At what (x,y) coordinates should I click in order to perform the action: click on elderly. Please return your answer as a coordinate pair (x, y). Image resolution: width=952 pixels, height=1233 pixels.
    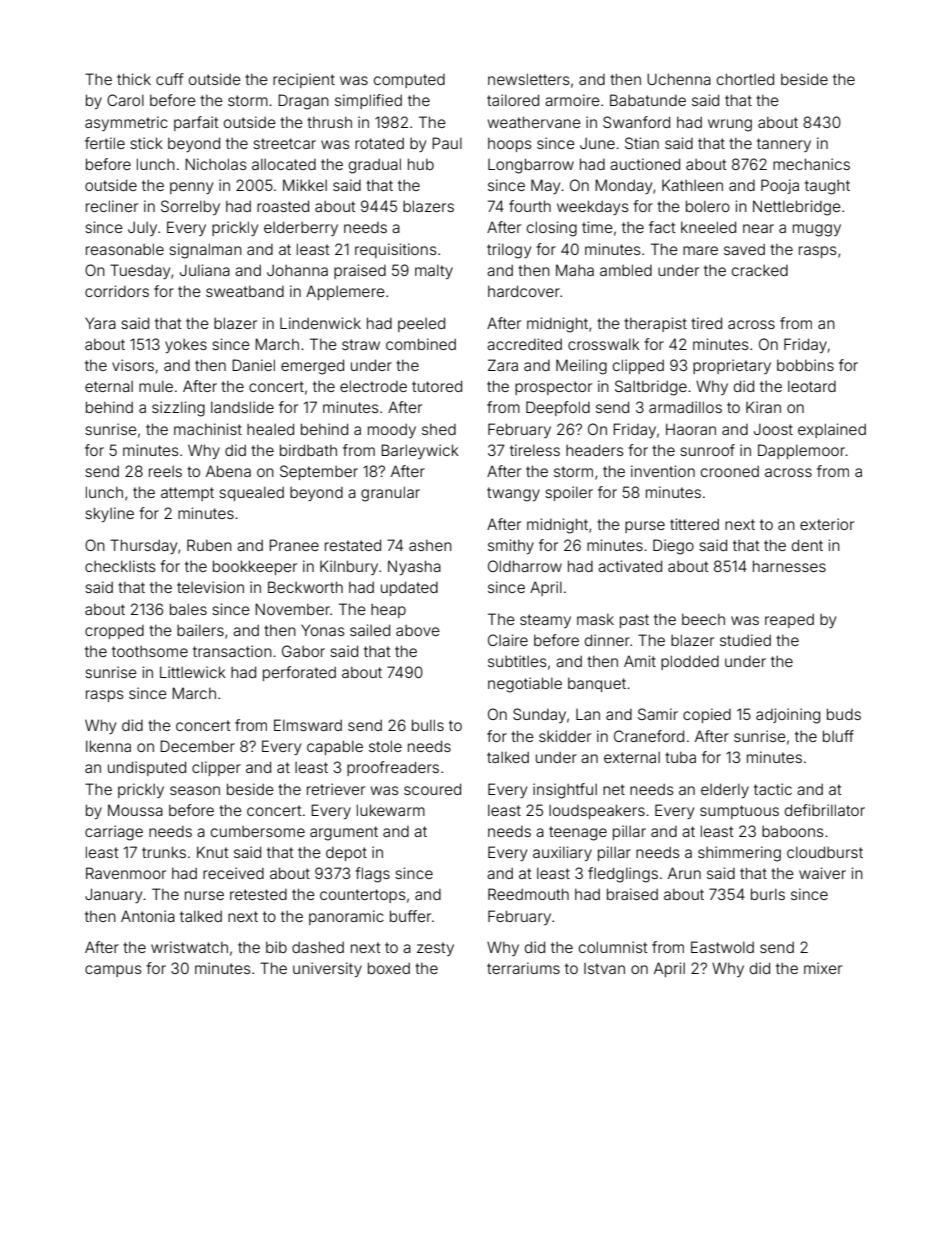
    Looking at the image, I should click on (725, 790).
